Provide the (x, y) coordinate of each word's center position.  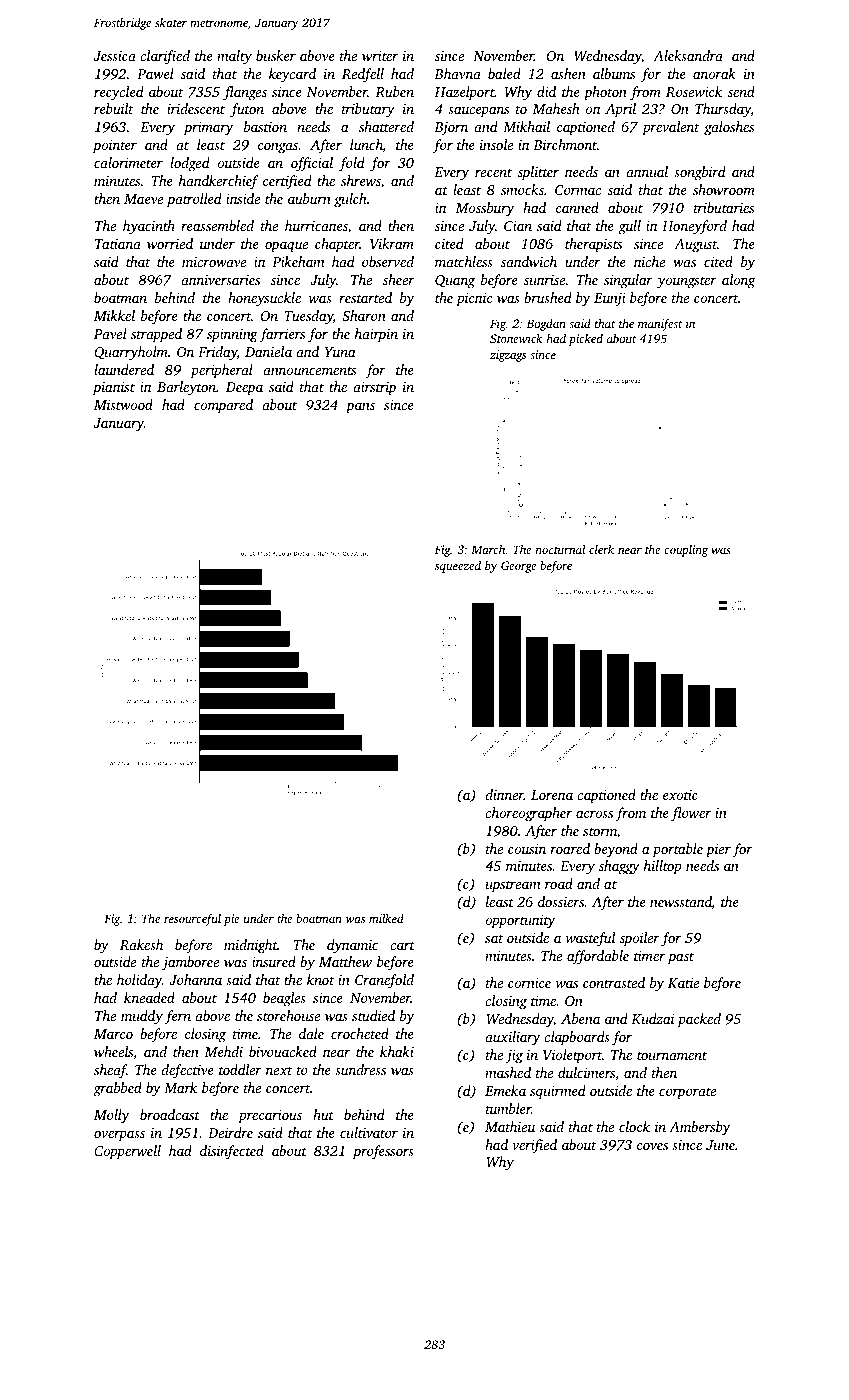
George (519, 567)
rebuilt (113, 108)
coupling (686, 551)
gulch (350, 200)
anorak (714, 73)
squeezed (458, 567)
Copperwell (128, 1152)
